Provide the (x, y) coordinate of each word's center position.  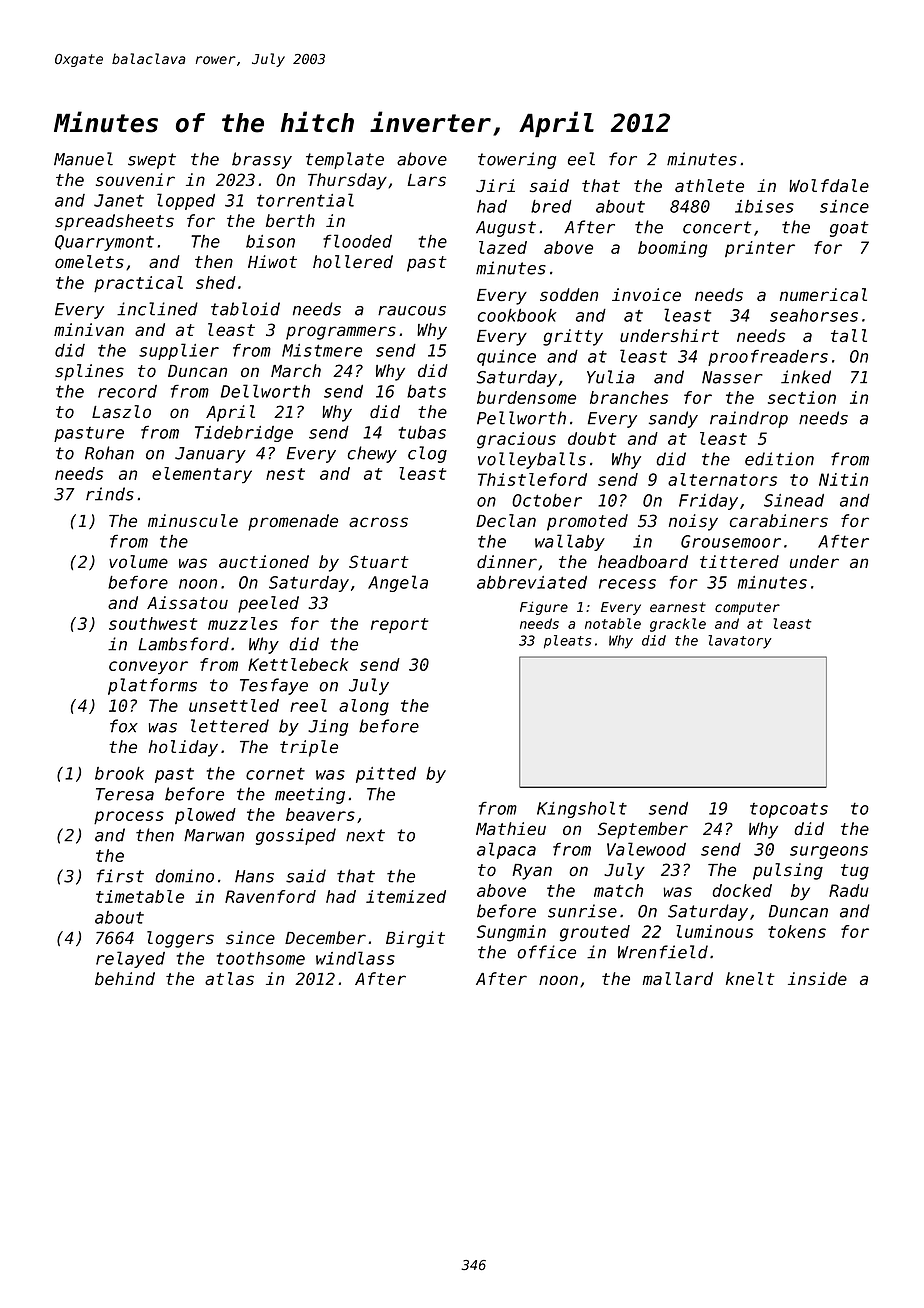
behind (125, 979)
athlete (709, 186)
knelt (750, 979)
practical (138, 284)
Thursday (347, 181)
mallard (677, 979)
